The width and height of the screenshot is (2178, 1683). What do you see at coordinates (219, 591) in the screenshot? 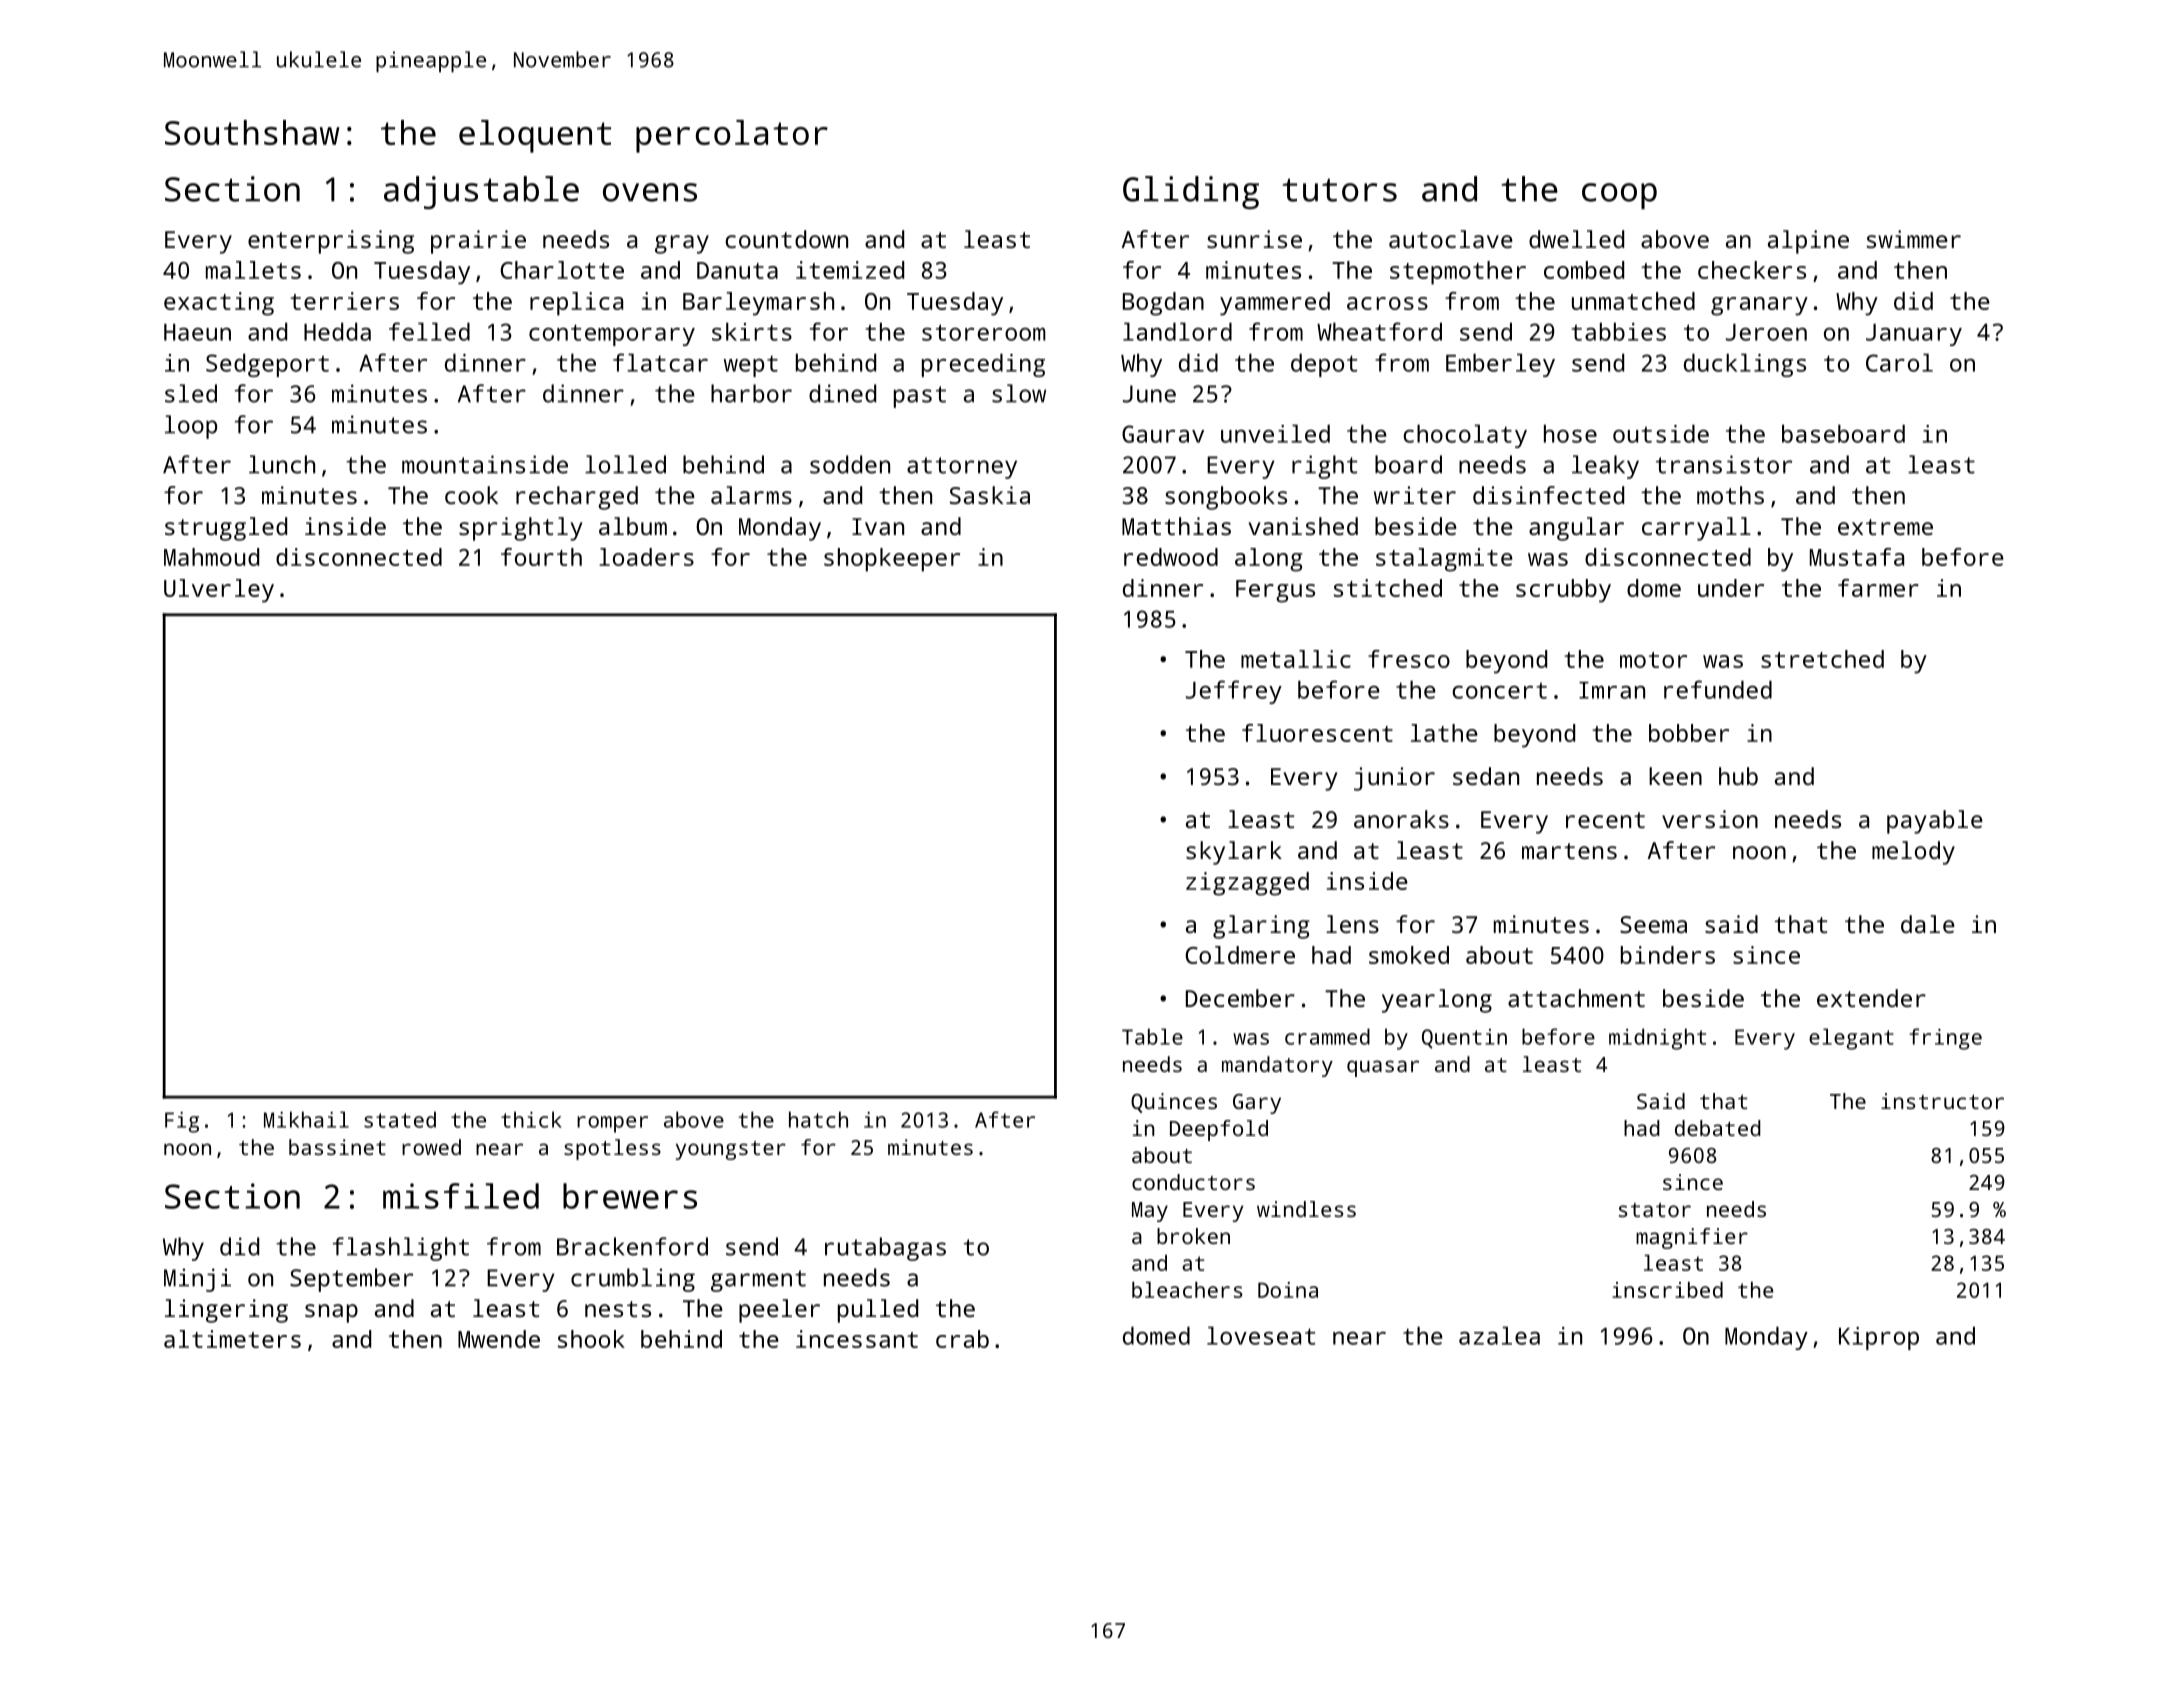
I see `Ulverley` at bounding box center [219, 591].
